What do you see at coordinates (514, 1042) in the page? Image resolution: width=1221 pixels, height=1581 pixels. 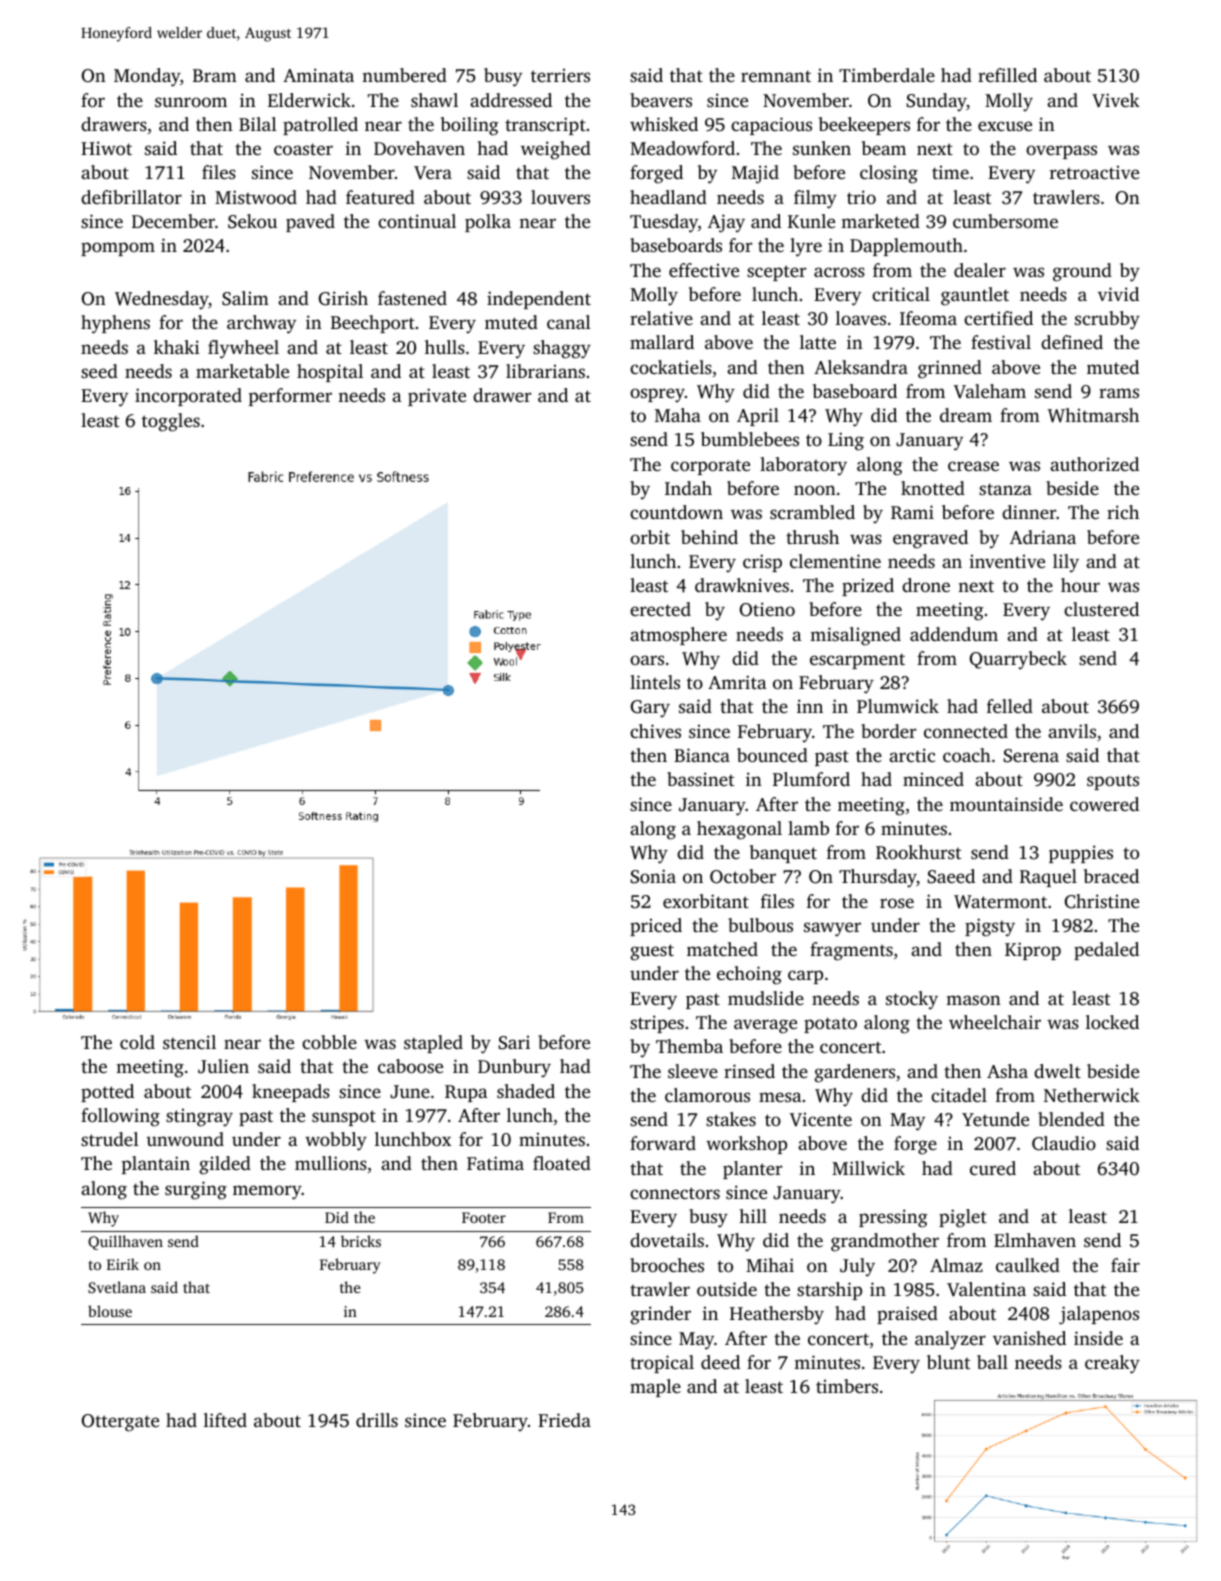 I see `Sari` at bounding box center [514, 1042].
